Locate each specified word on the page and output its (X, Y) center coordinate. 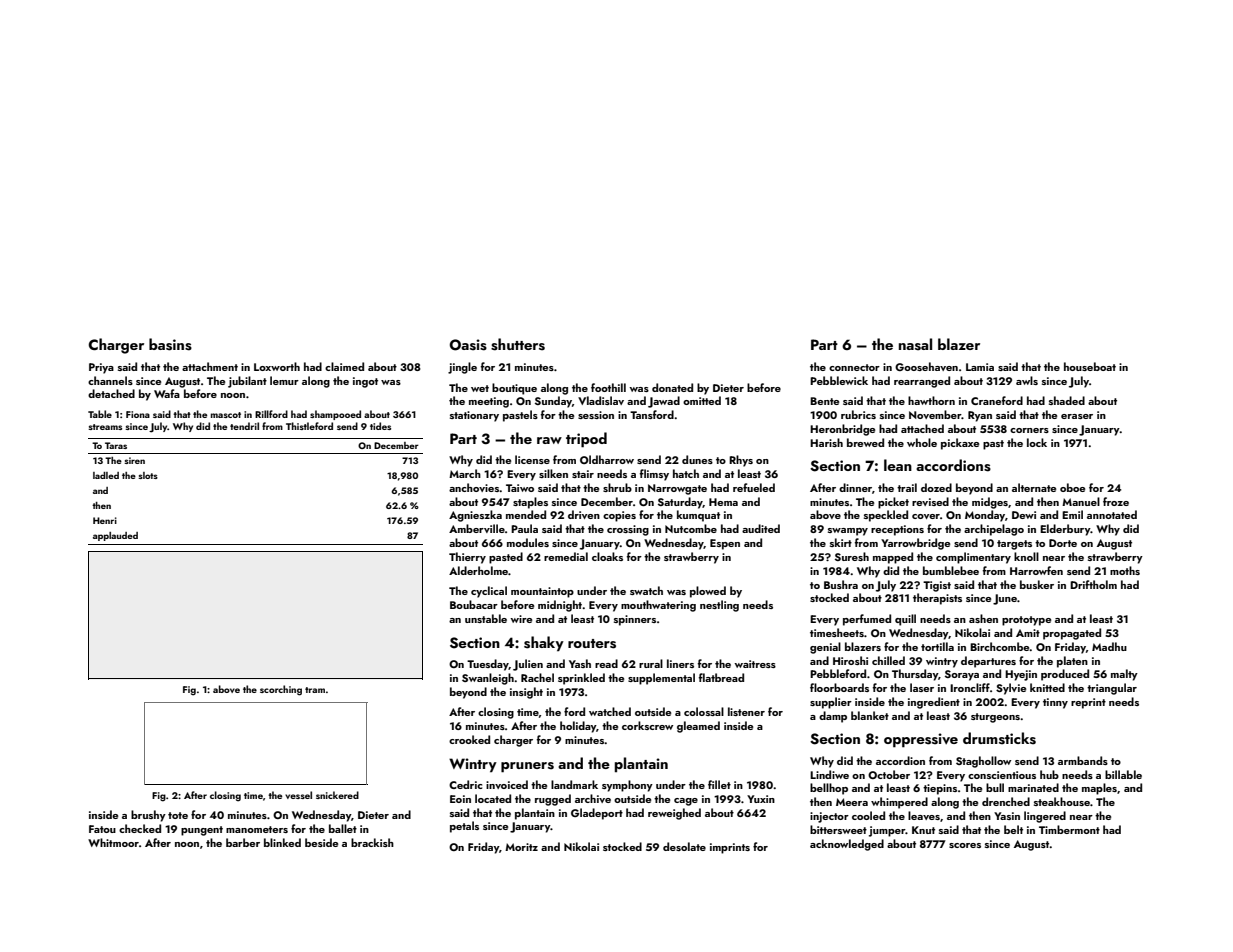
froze (1116, 501)
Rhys (741, 461)
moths (1125, 570)
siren (134, 460)
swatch (646, 590)
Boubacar (474, 604)
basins (170, 344)
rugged (553, 800)
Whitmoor (113, 842)
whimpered (899, 803)
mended (526, 514)
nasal (915, 344)
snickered (337, 795)
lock (1037, 442)
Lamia (980, 367)
